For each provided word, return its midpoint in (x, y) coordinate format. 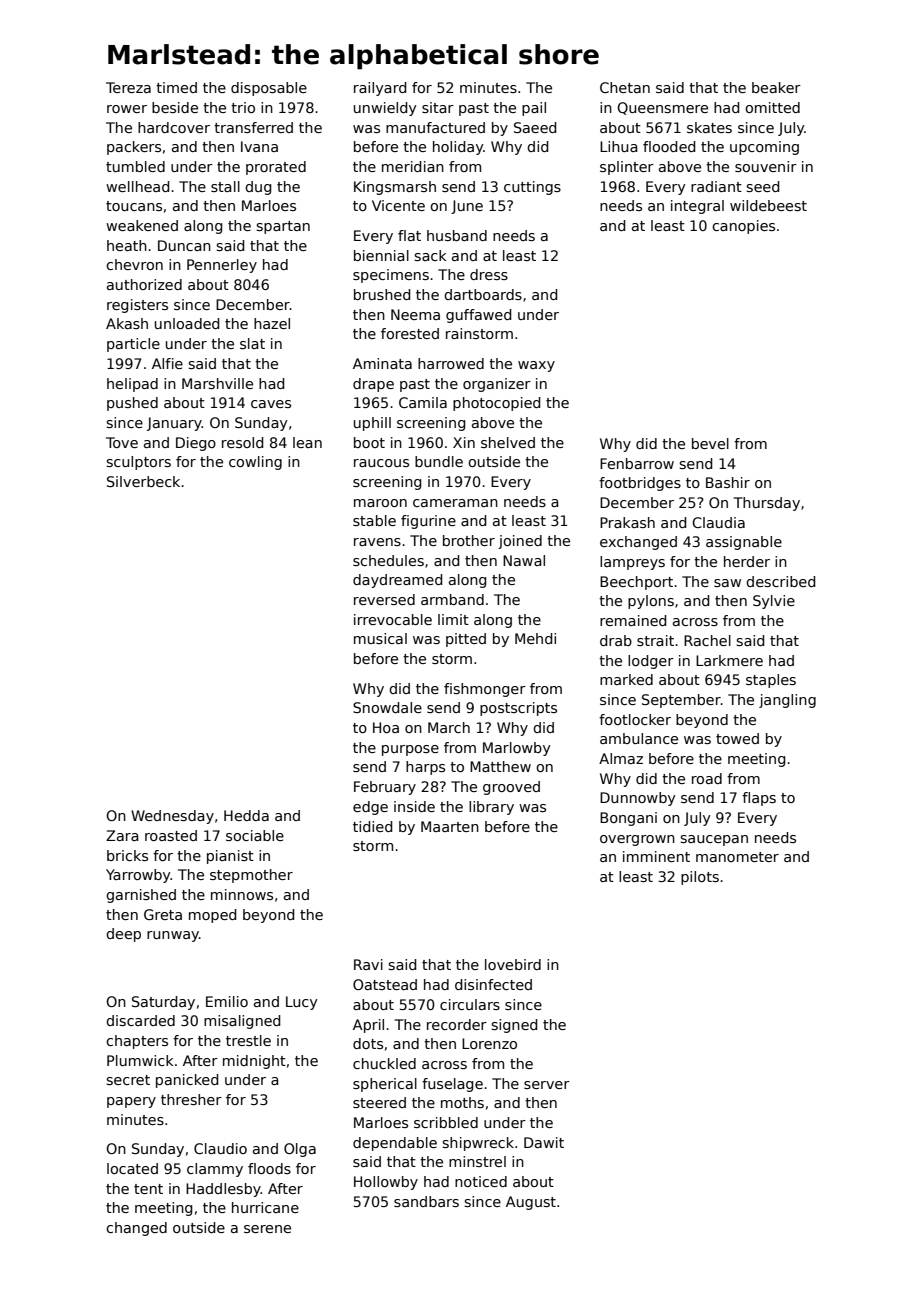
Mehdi (535, 638)
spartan (283, 227)
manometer (737, 857)
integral (697, 207)
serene (267, 1229)
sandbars (426, 1201)
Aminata (382, 363)
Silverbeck (143, 481)
